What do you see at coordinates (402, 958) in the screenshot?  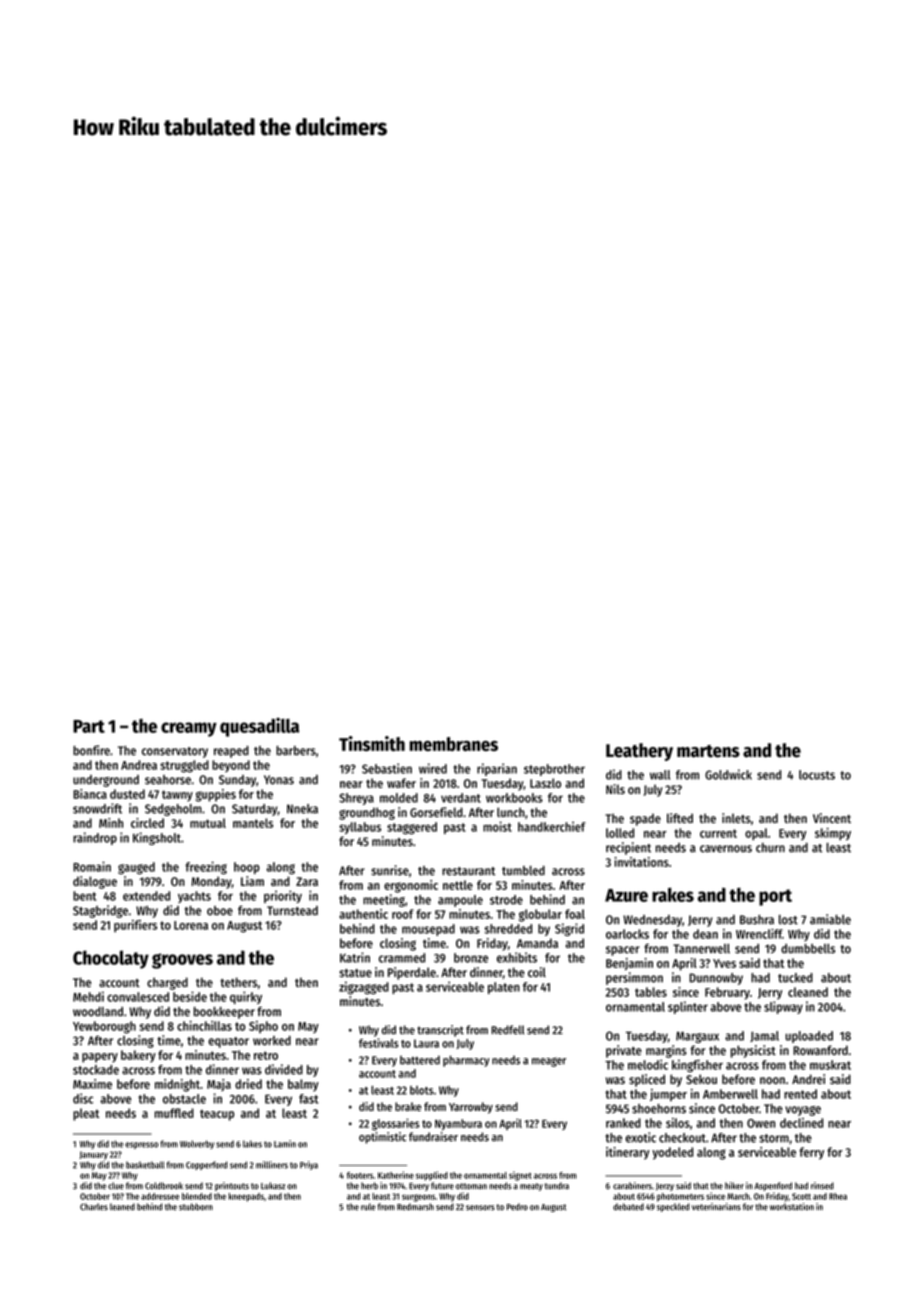 I see `crammed` at bounding box center [402, 958].
